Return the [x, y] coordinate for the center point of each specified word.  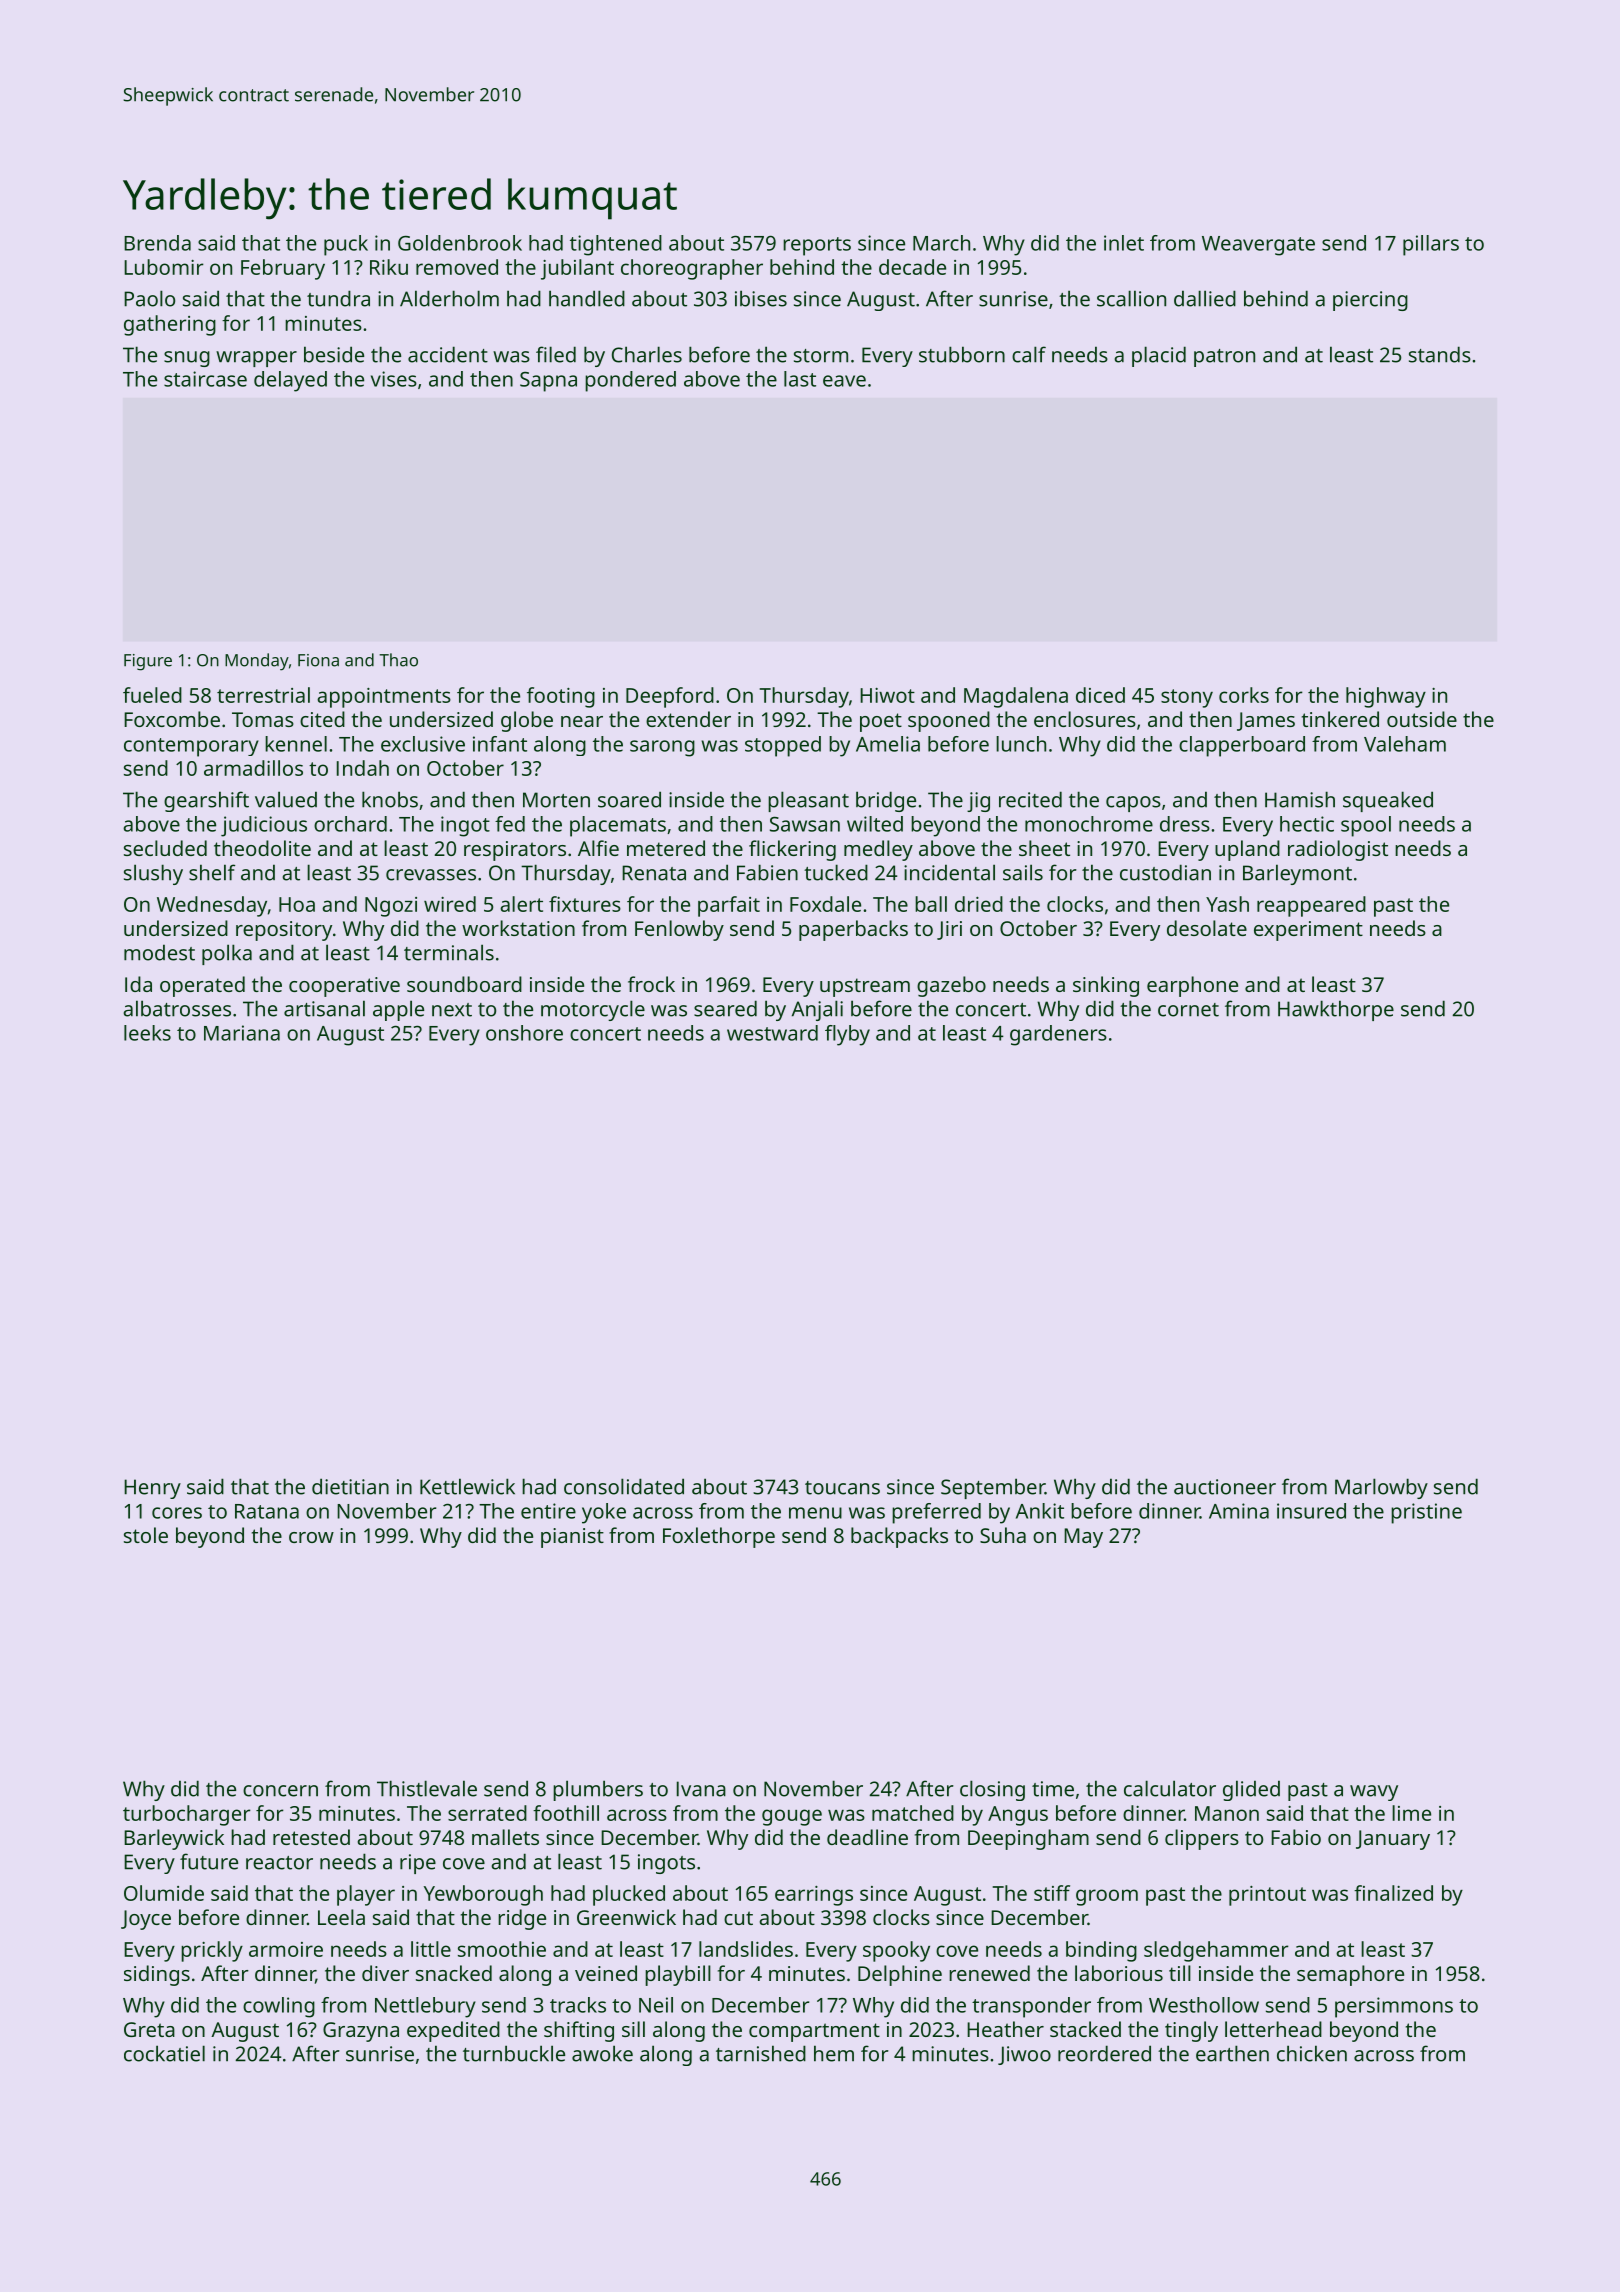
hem [834, 2053]
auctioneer [1225, 1487]
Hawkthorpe [1336, 1010]
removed [457, 267]
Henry [152, 1489]
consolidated [624, 1486]
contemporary [191, 747]
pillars [1431, 245]
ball [931, 904]
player [366, 1895]
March [941, 243]
